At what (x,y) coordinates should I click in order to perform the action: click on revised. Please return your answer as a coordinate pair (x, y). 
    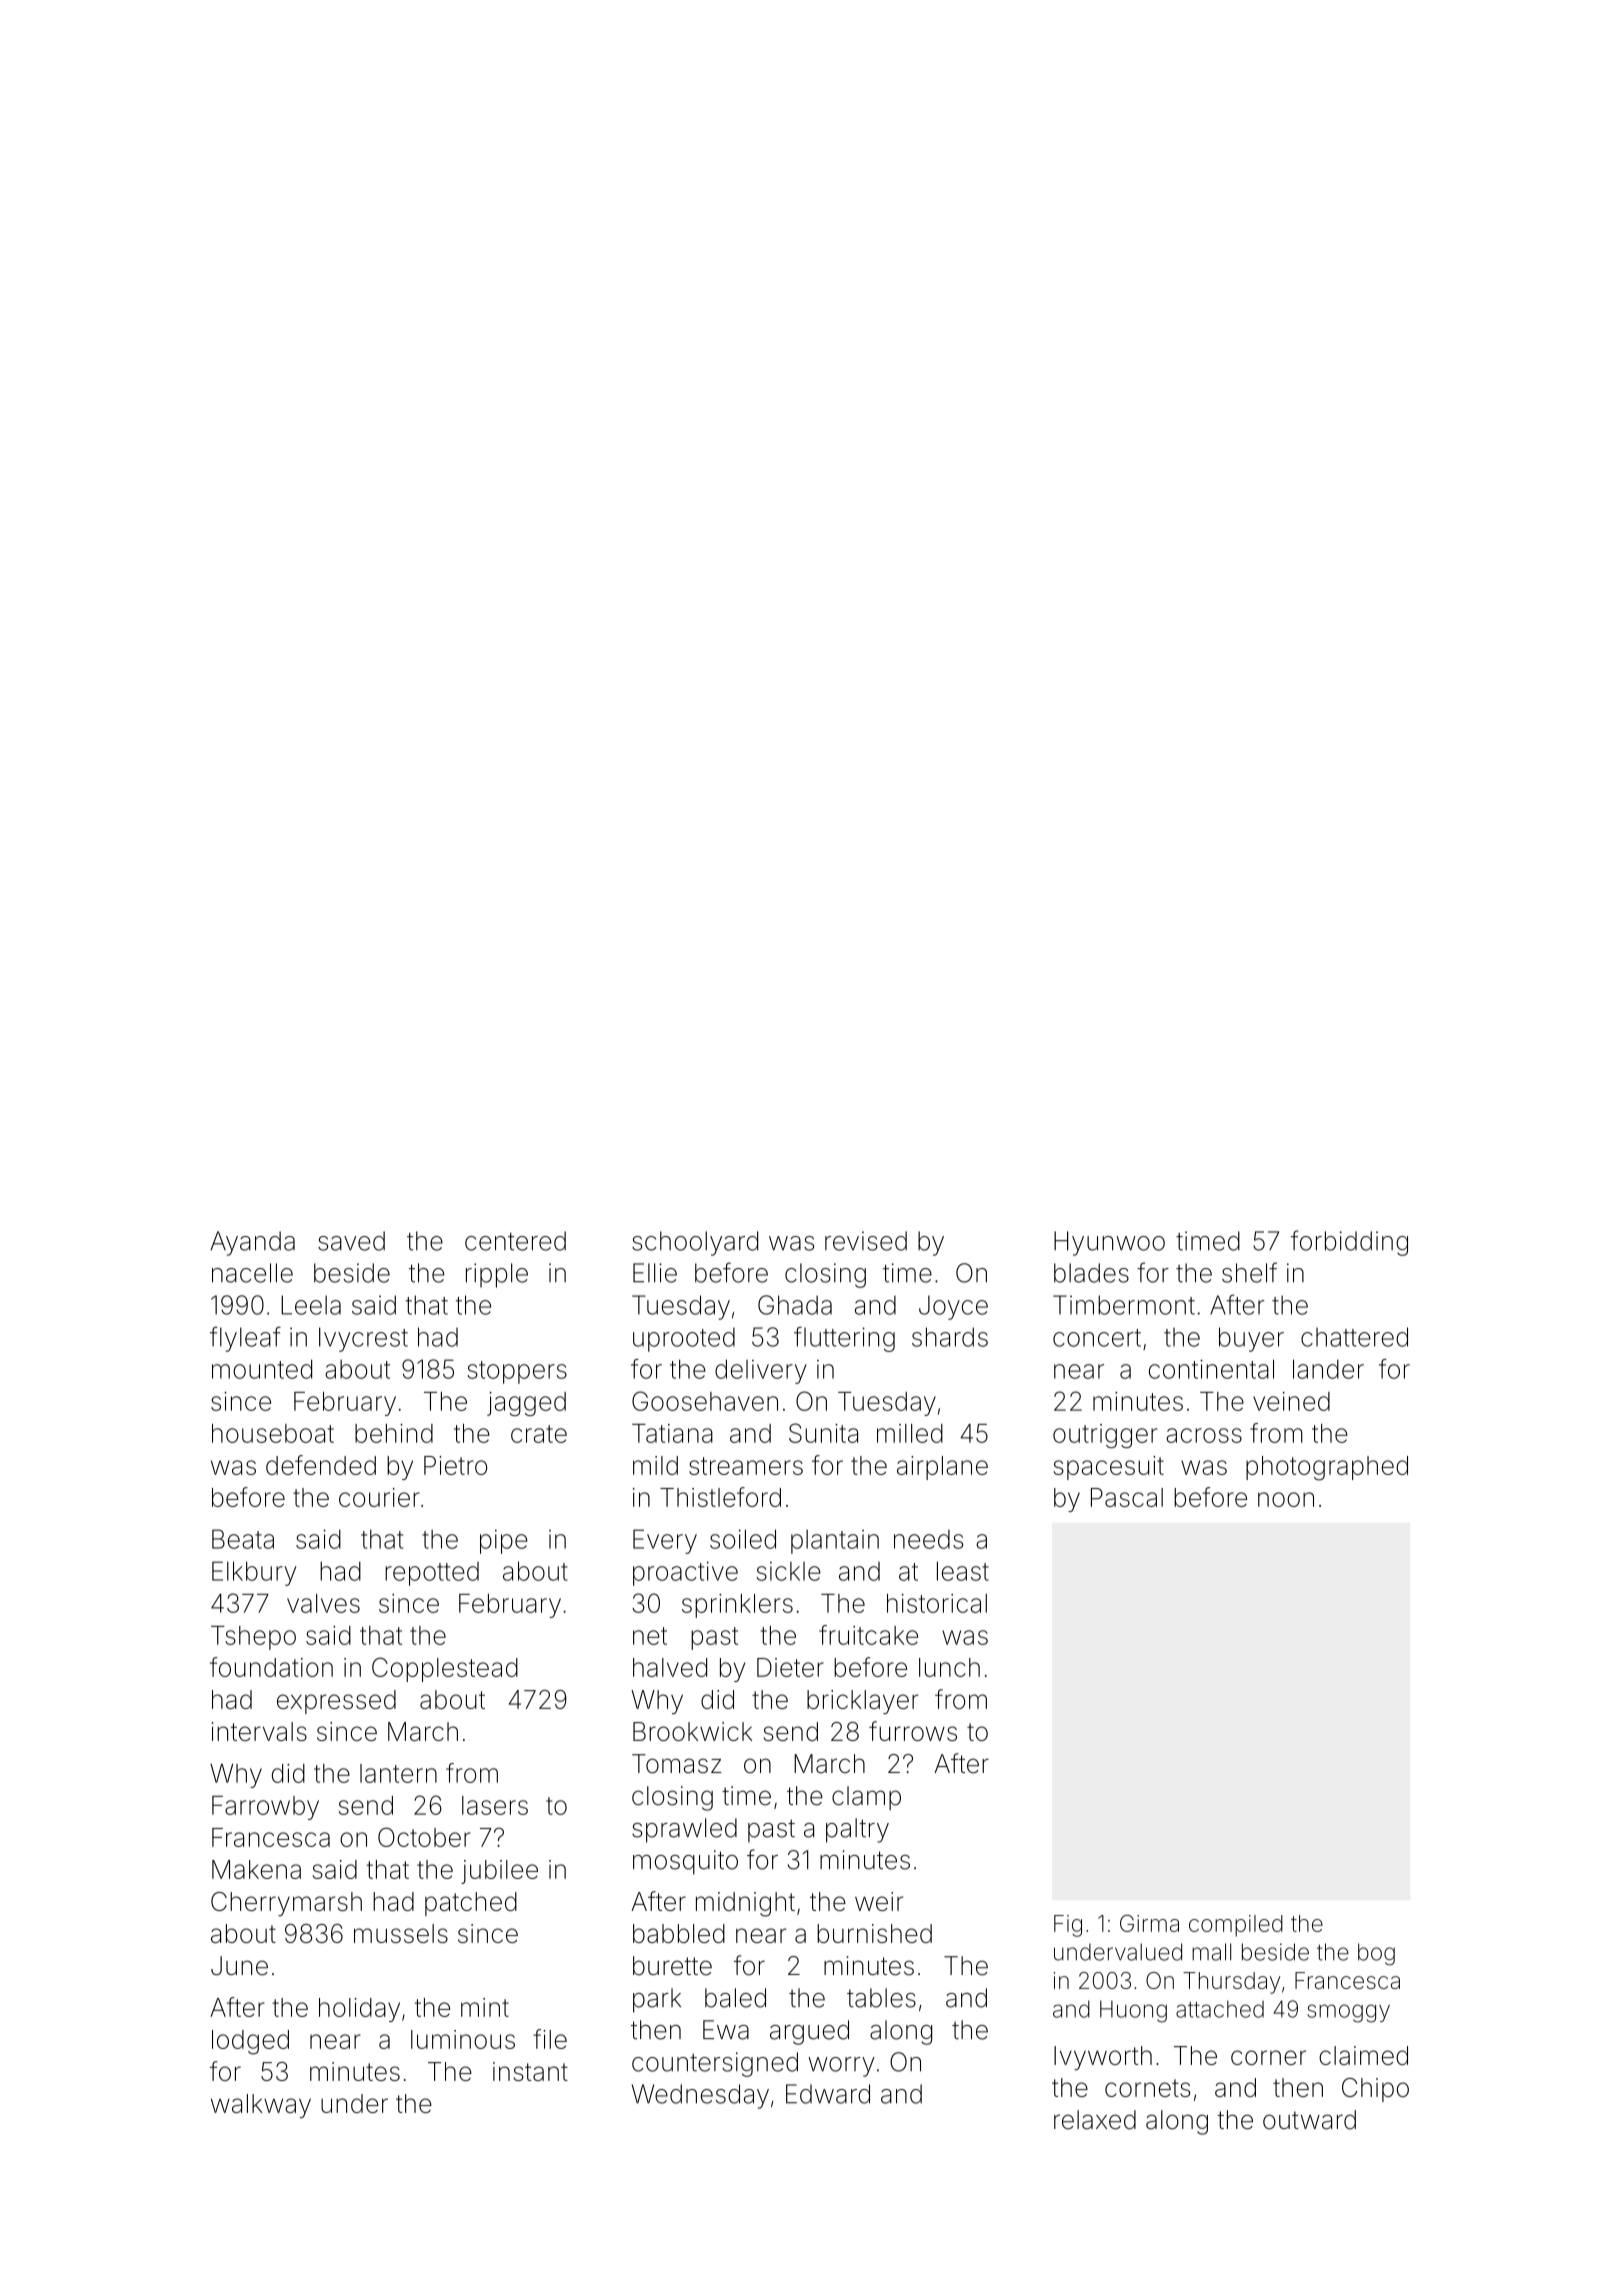
    Looking at the image, I should click on (866, 1241).
